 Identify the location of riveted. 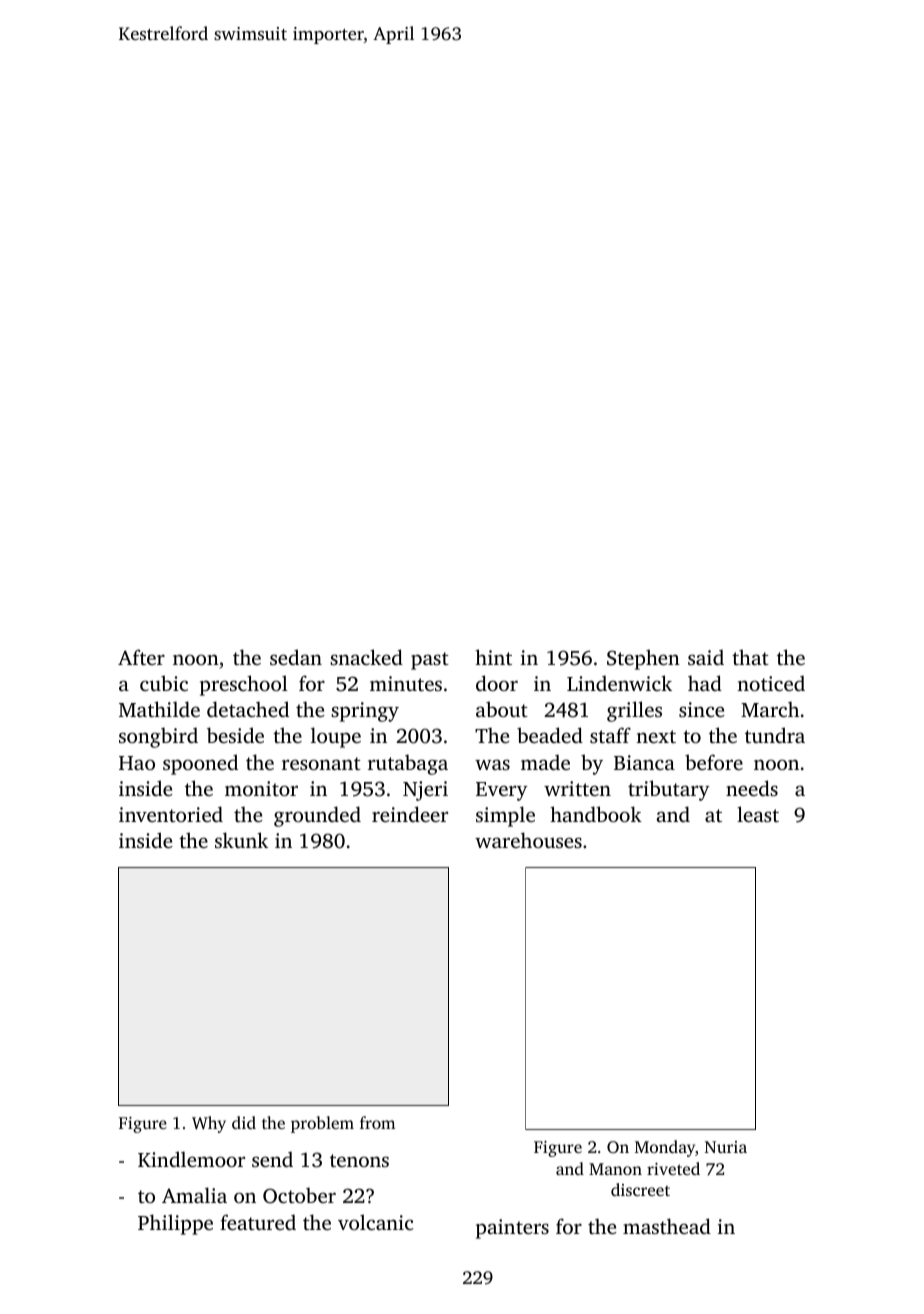
(673, 1168).
